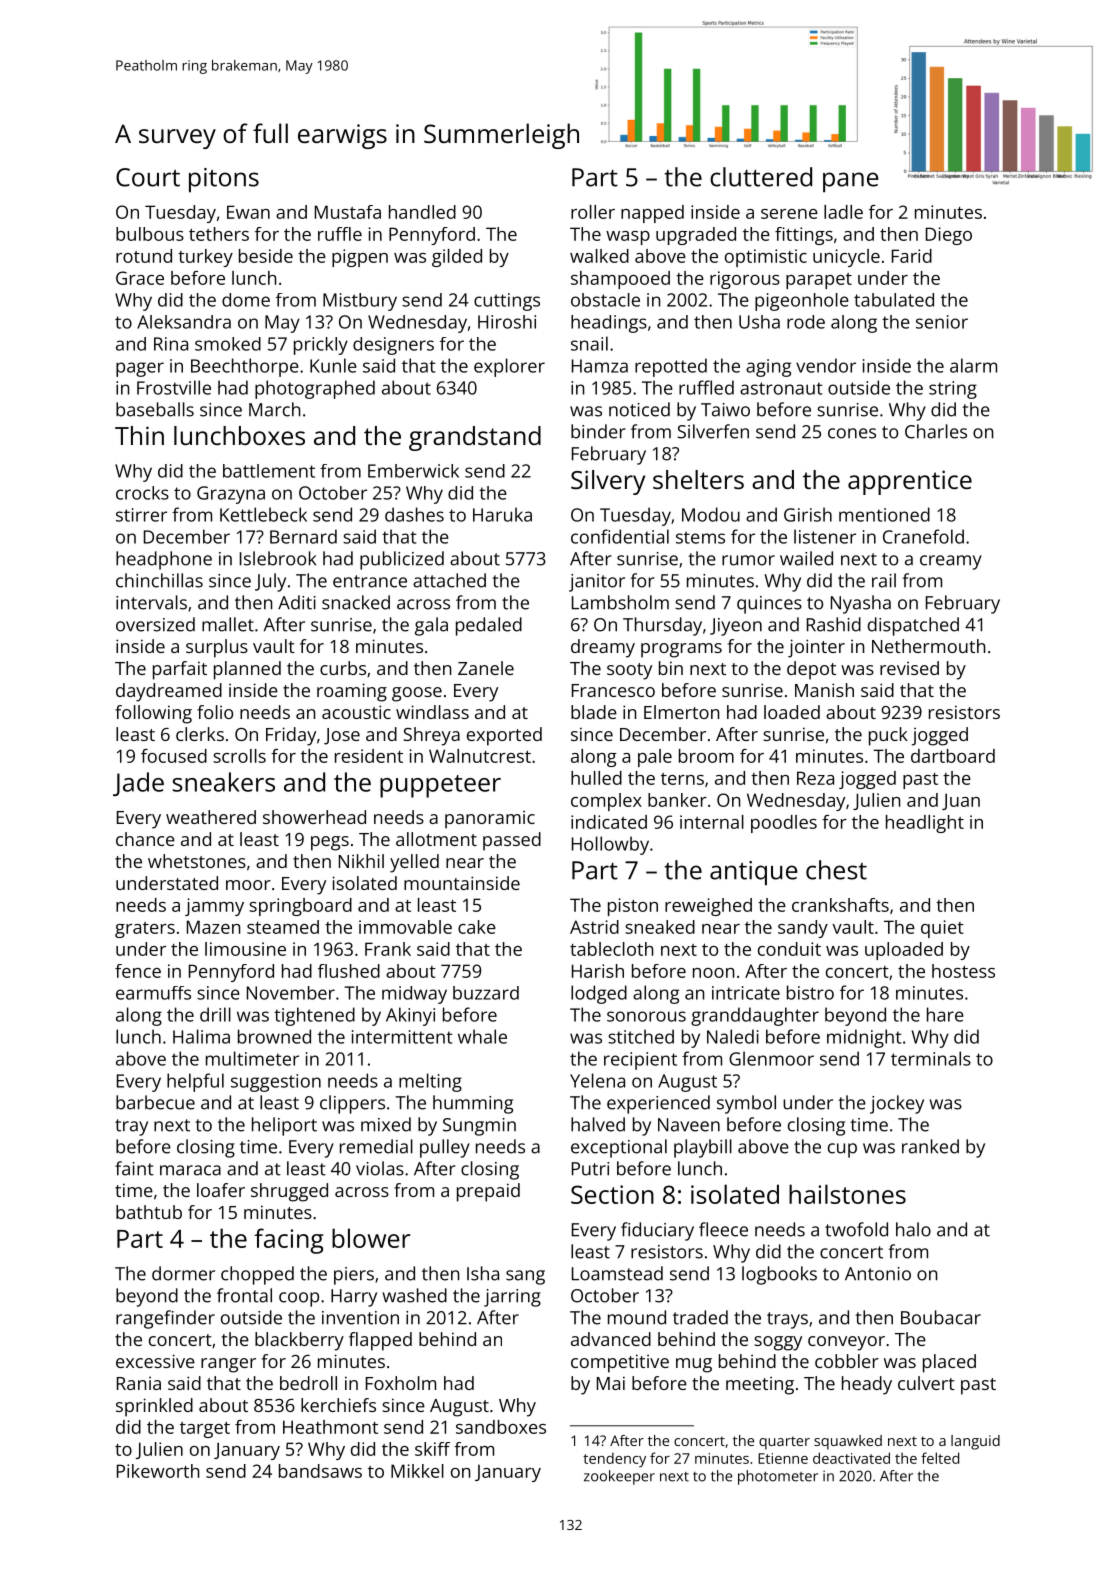 Image resolution: width=1117 pixels, height=1579 pixels. I want to click on creamy, so click(951, 562).
